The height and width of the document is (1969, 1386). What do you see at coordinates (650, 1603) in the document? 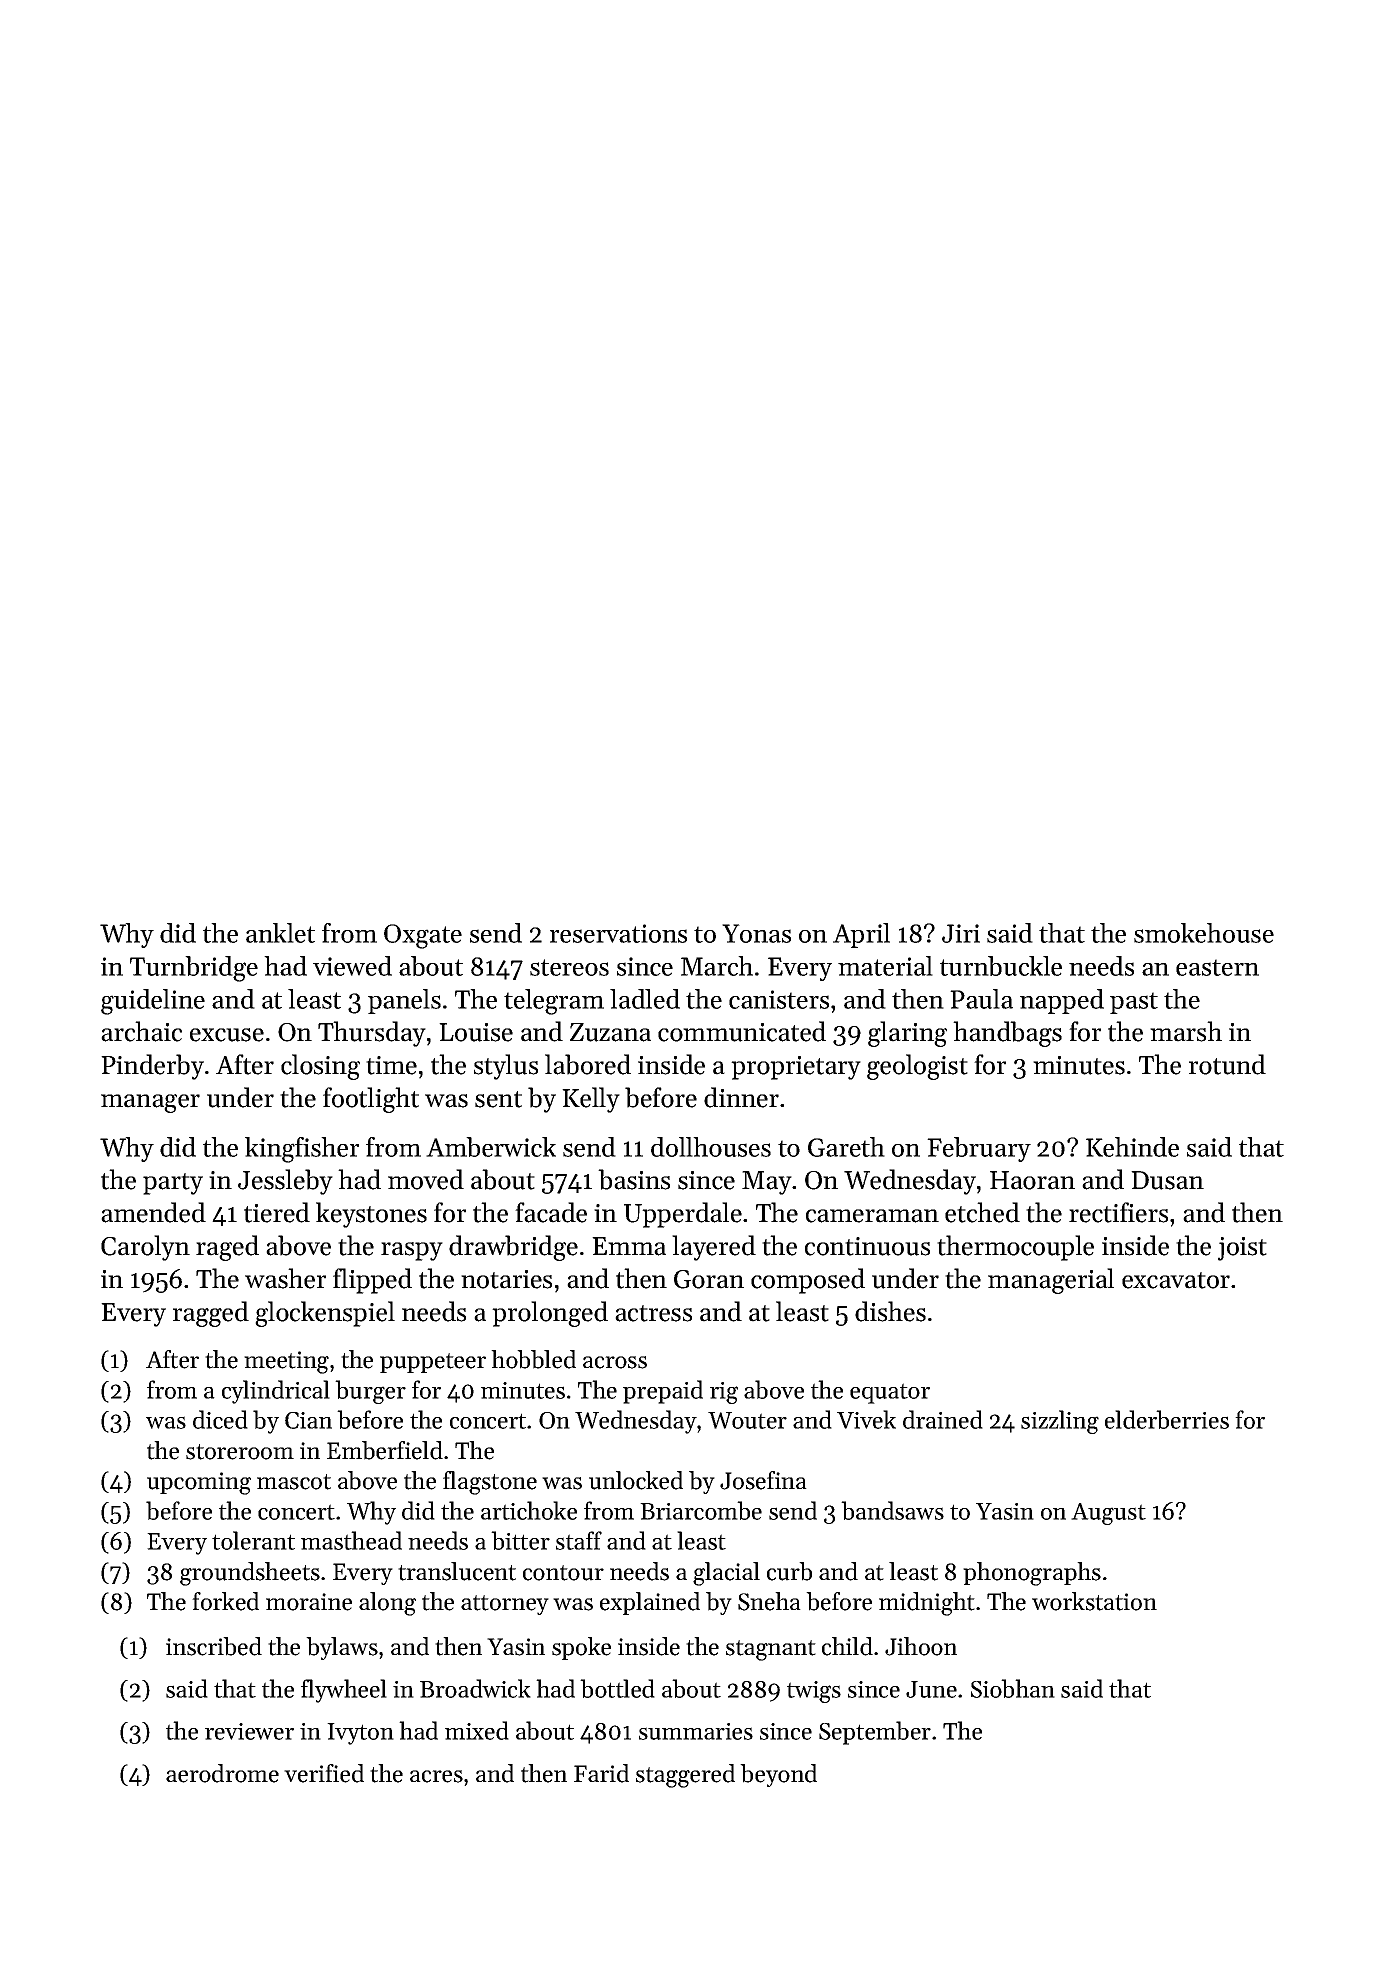
I see `explained` at bounding box center [650, 1603].
